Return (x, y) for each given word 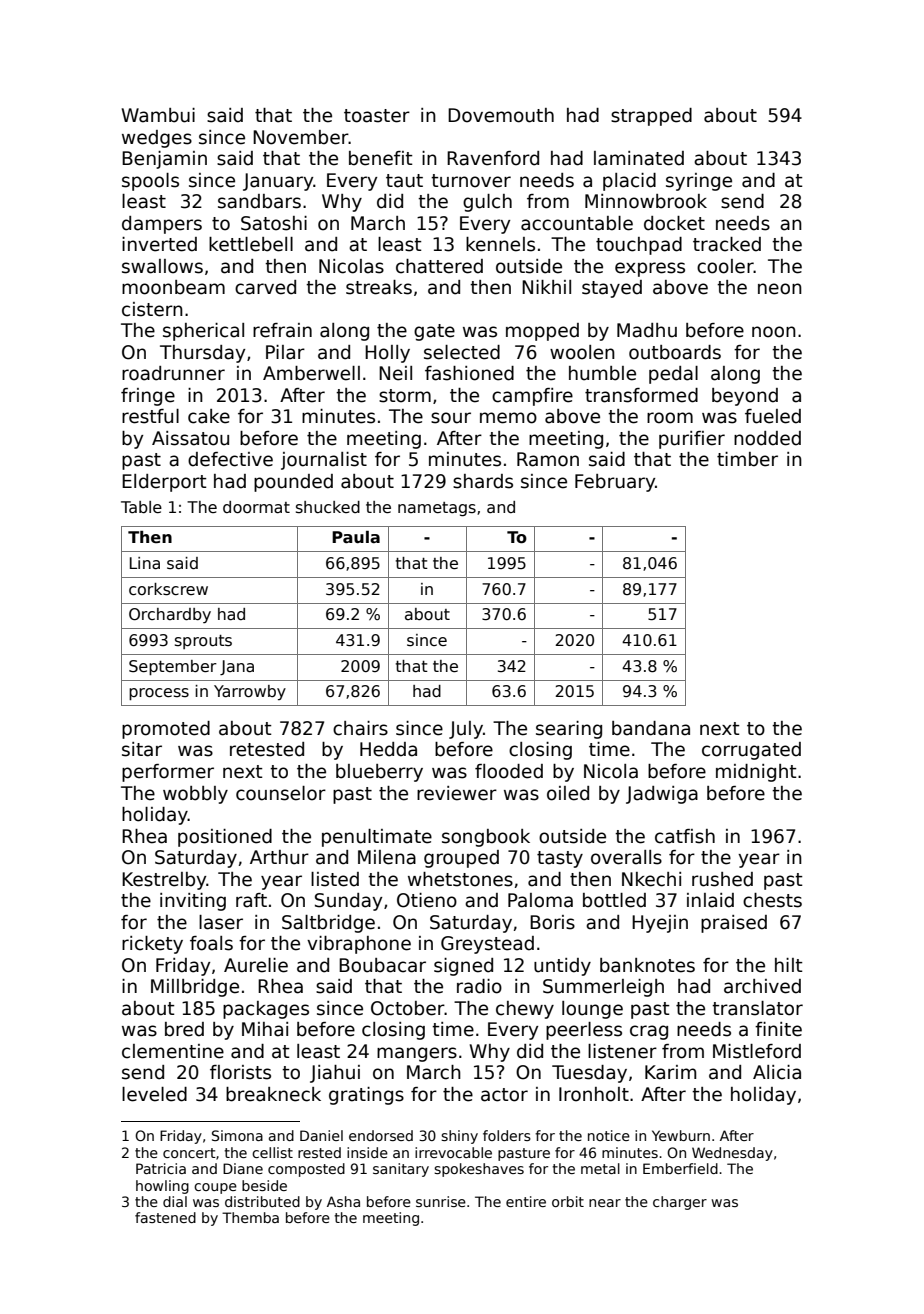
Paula (356, 537)
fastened (165, 1217)
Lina (145, 563)
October (408, 1008)
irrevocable (453, 1152)
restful (150, 416)
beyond (745, 397)
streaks (379, 287)
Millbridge (195, 988)
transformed (641, 395)
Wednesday (732, 1154)
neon (780, 289)
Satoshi (274, 223)
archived (762, 986)
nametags (437, 509)
